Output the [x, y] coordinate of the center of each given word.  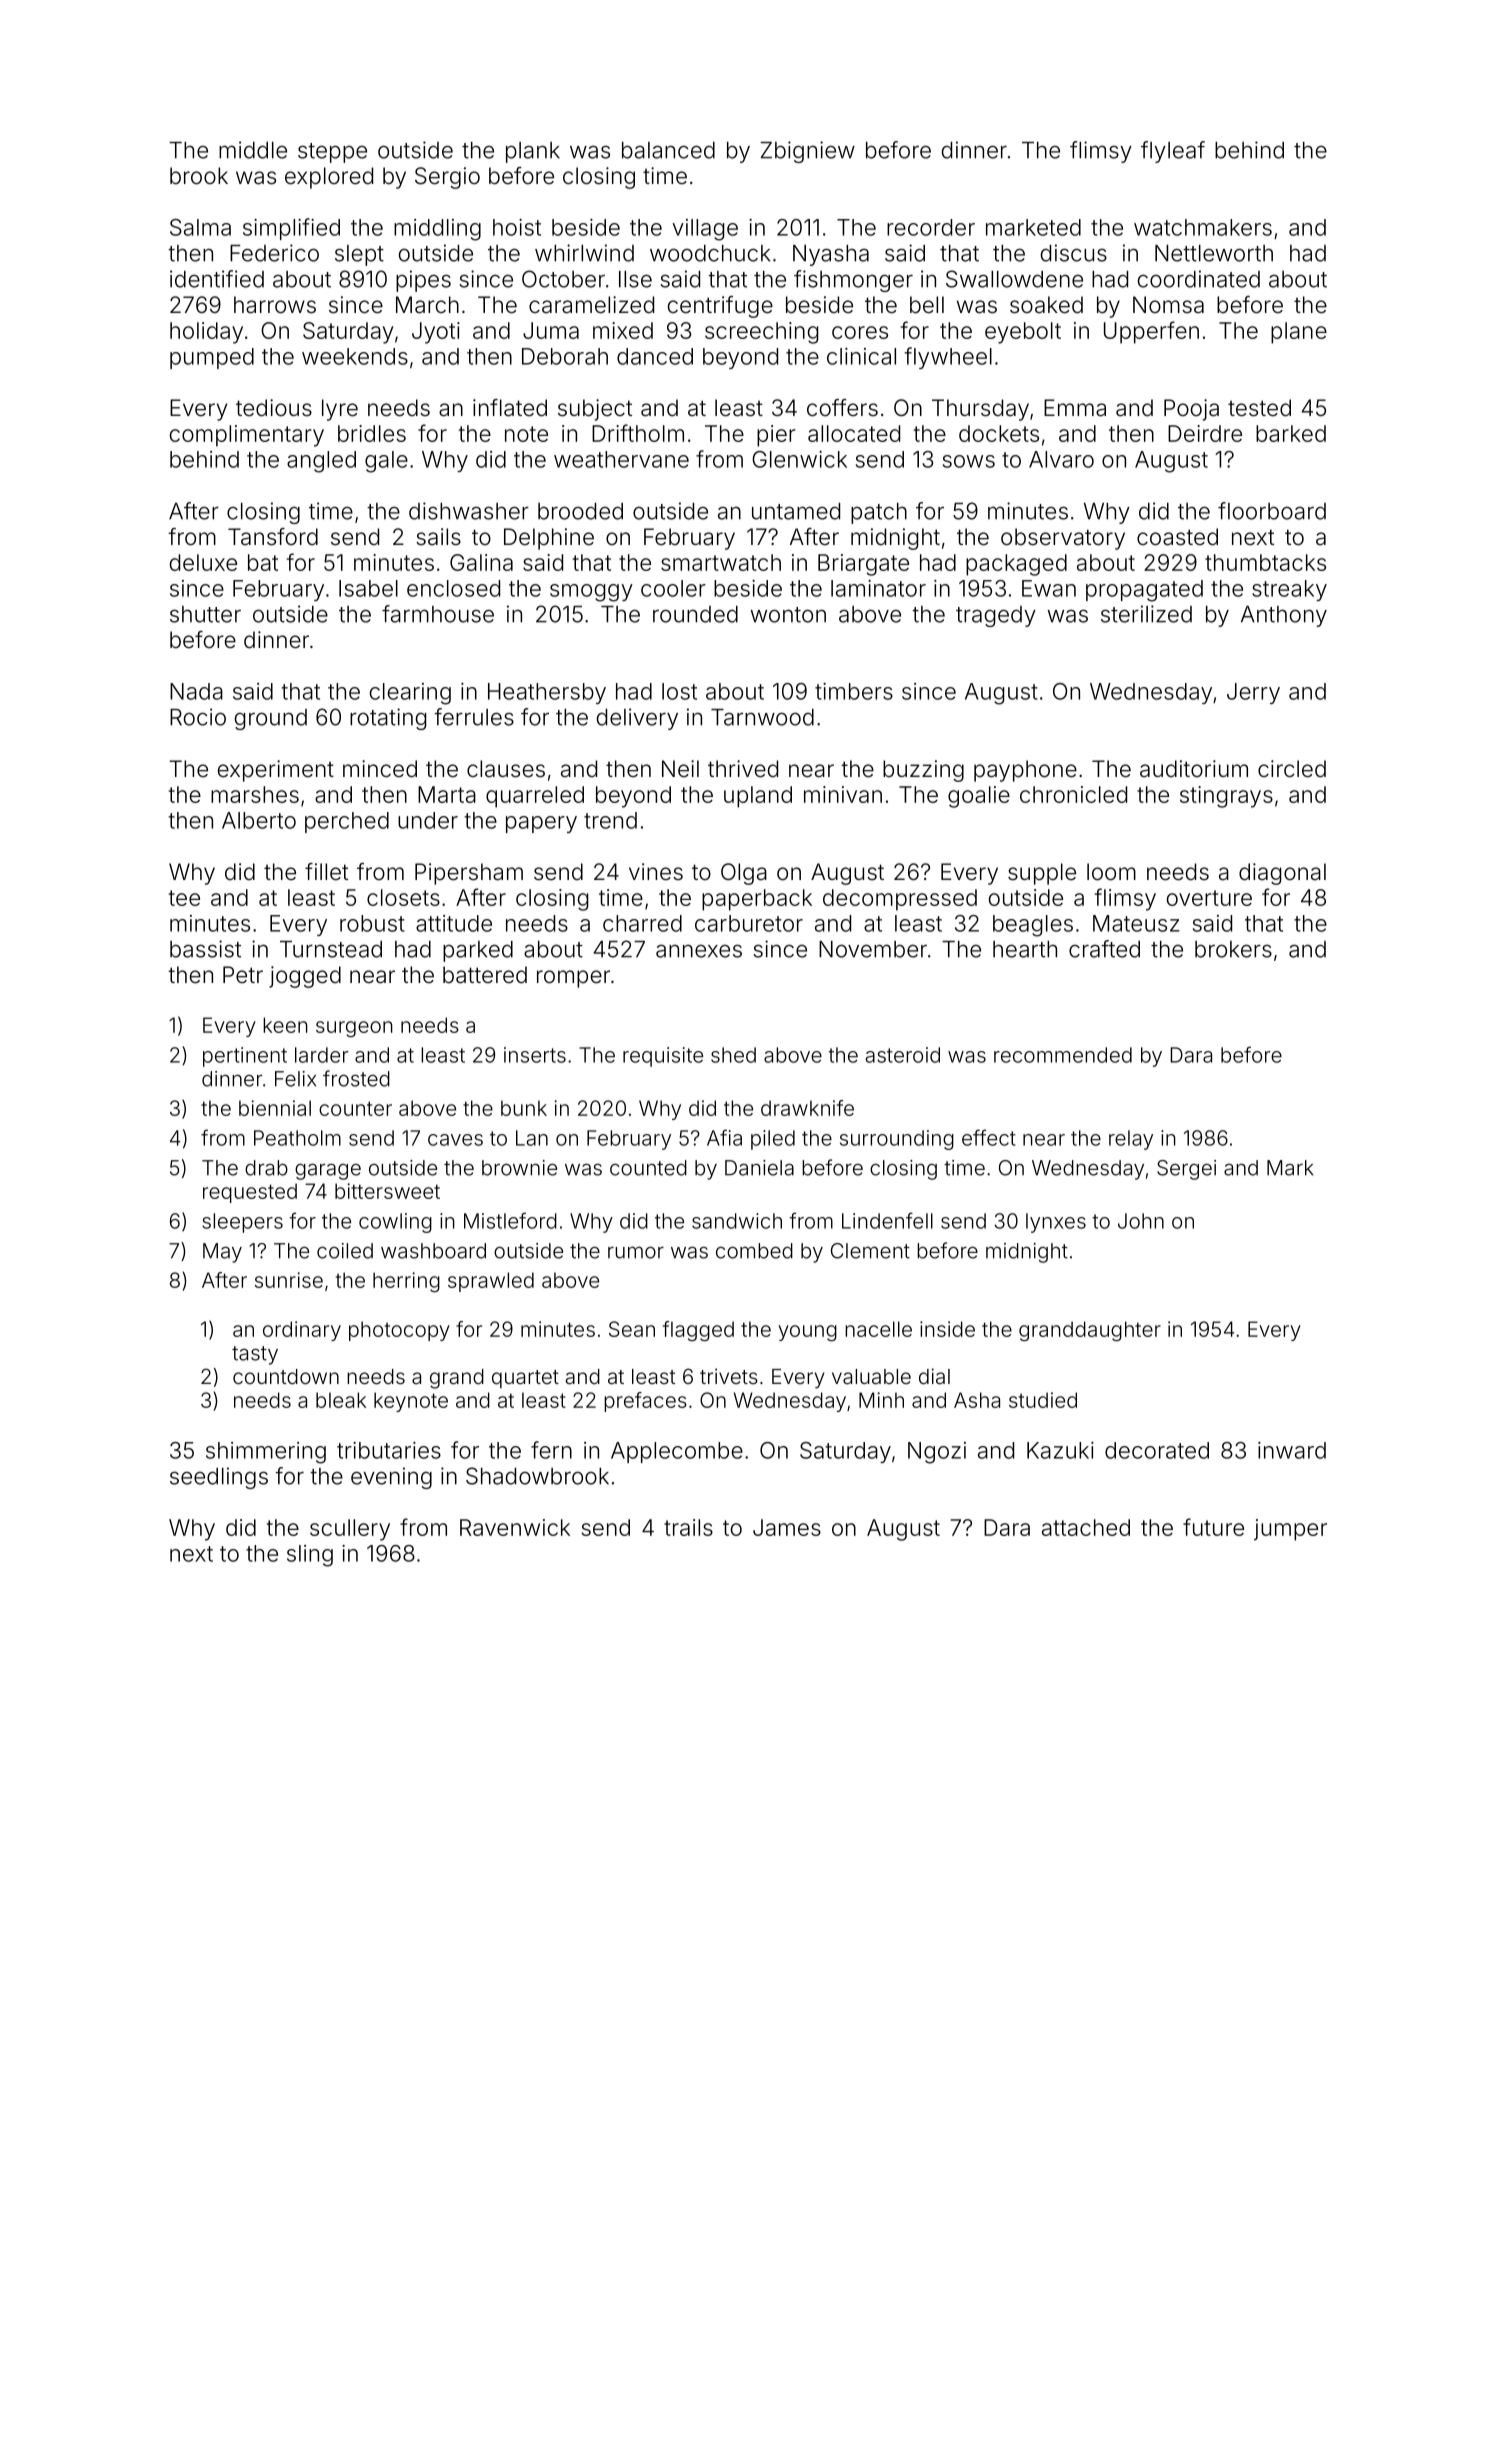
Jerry [1253, 693]
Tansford [273, 537]
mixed [623, 330]
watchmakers [1203, 227]
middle [253, 150]
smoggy [591, 593]
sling [310, 1556]
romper [573, 979]
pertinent [245, 1057]
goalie [979, 797]
